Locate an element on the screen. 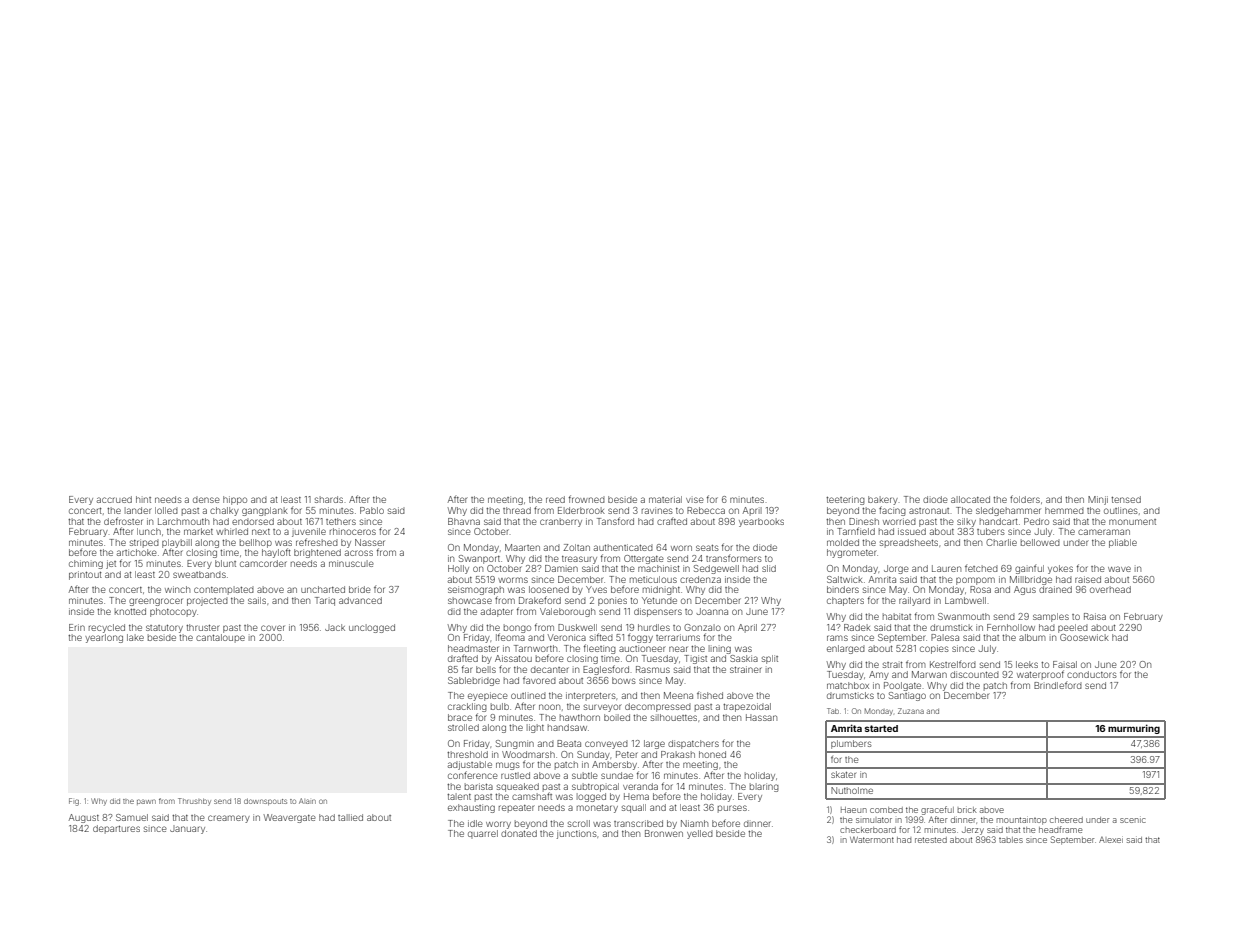 The height and width of the screenshot is (952, 1233). allocated is located at coordinates (970, 499).
